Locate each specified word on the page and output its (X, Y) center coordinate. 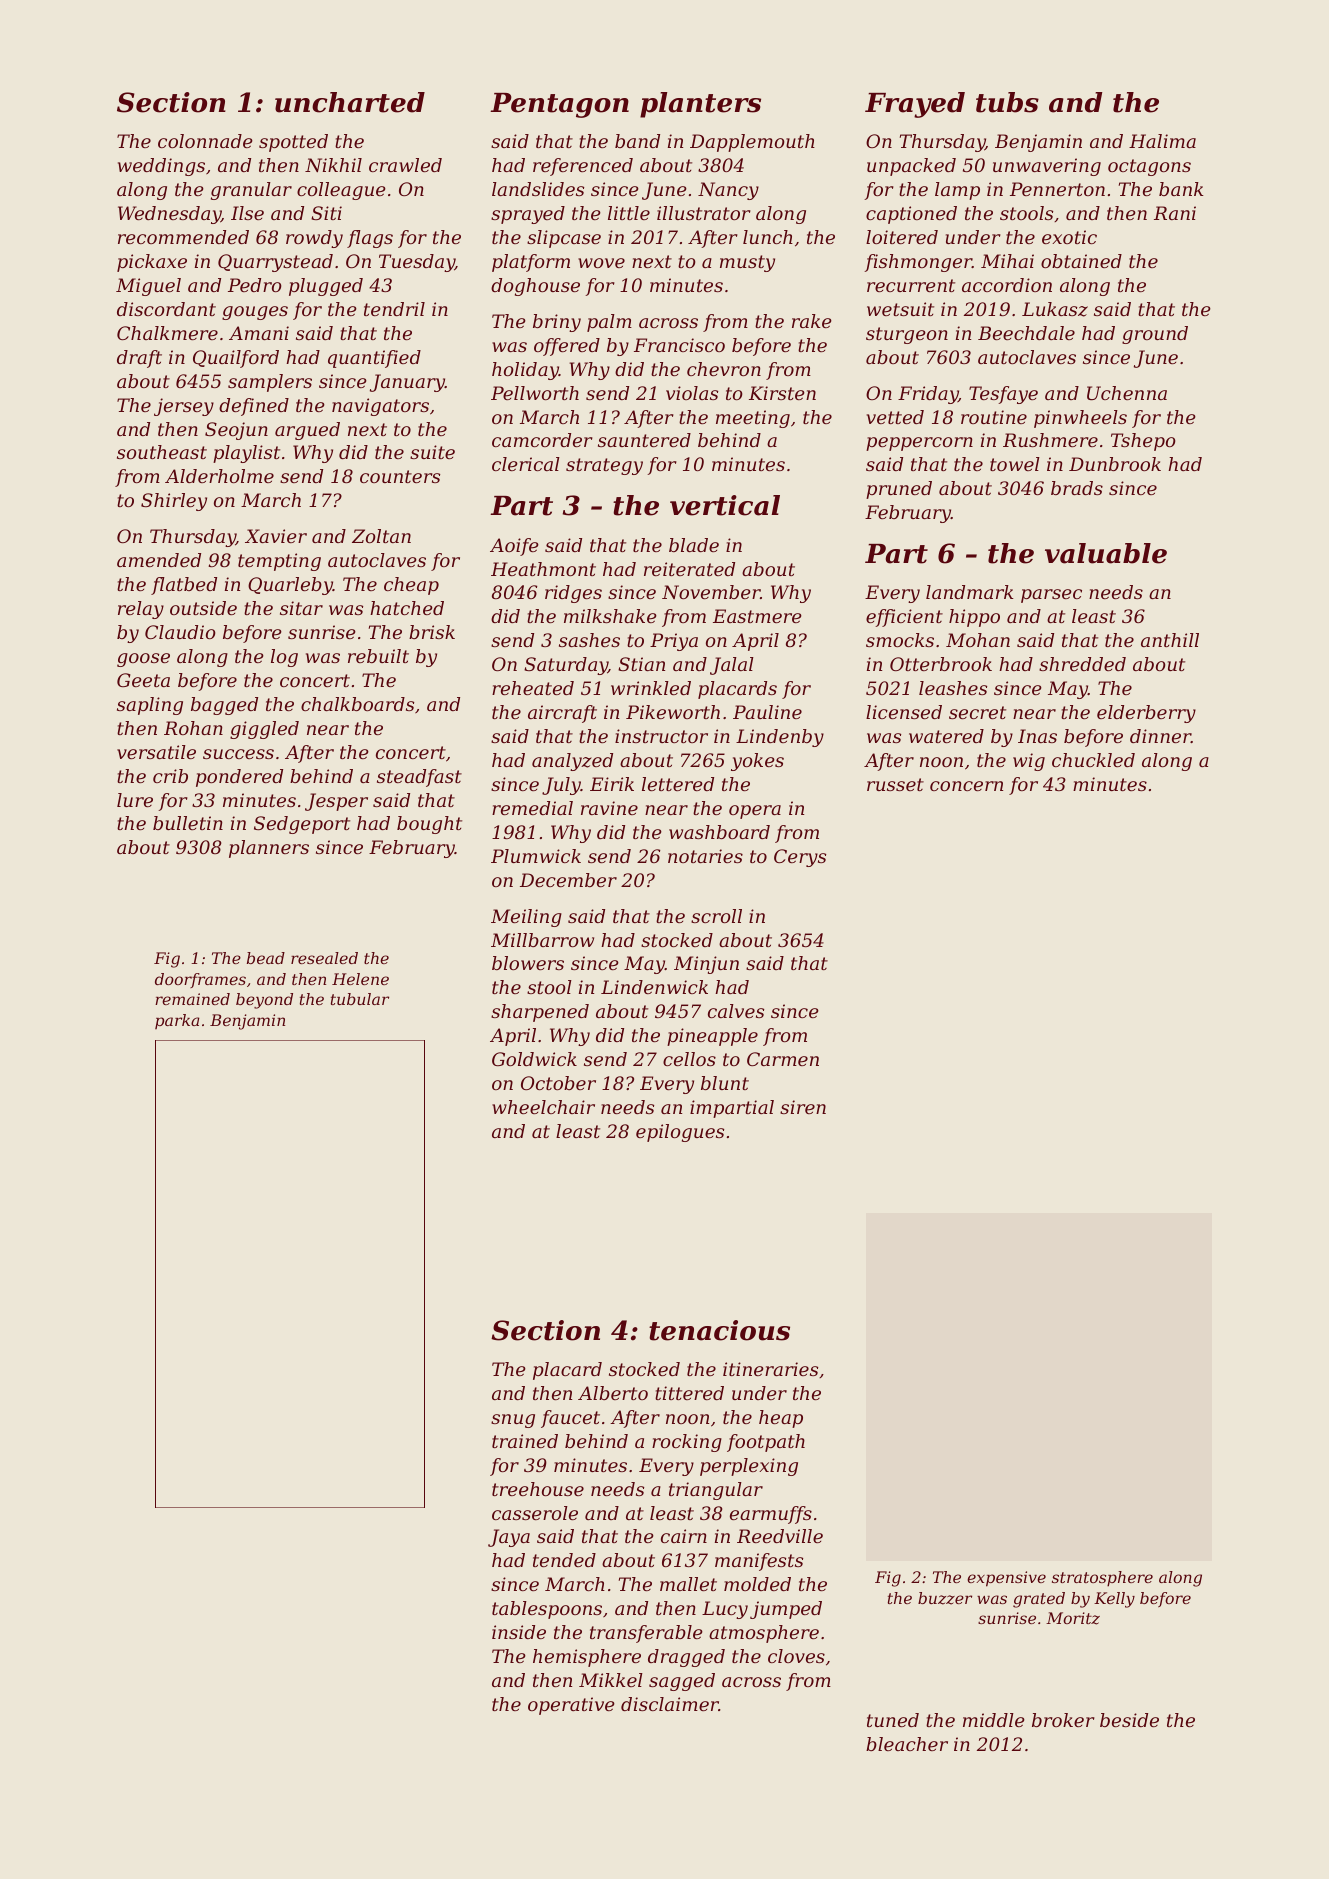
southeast (162, 452)
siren (803, 1107)
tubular (360, 999)
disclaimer (670, 1704)
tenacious (719, 1330)
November (711, 592)
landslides (538, 189)
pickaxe (152, 263)
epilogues (680, 1133)
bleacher (907, 1744)
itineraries (770, 1369)
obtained (1081, 261)
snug (513, 1421)
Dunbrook (1115, 464)
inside (519, 1632)
